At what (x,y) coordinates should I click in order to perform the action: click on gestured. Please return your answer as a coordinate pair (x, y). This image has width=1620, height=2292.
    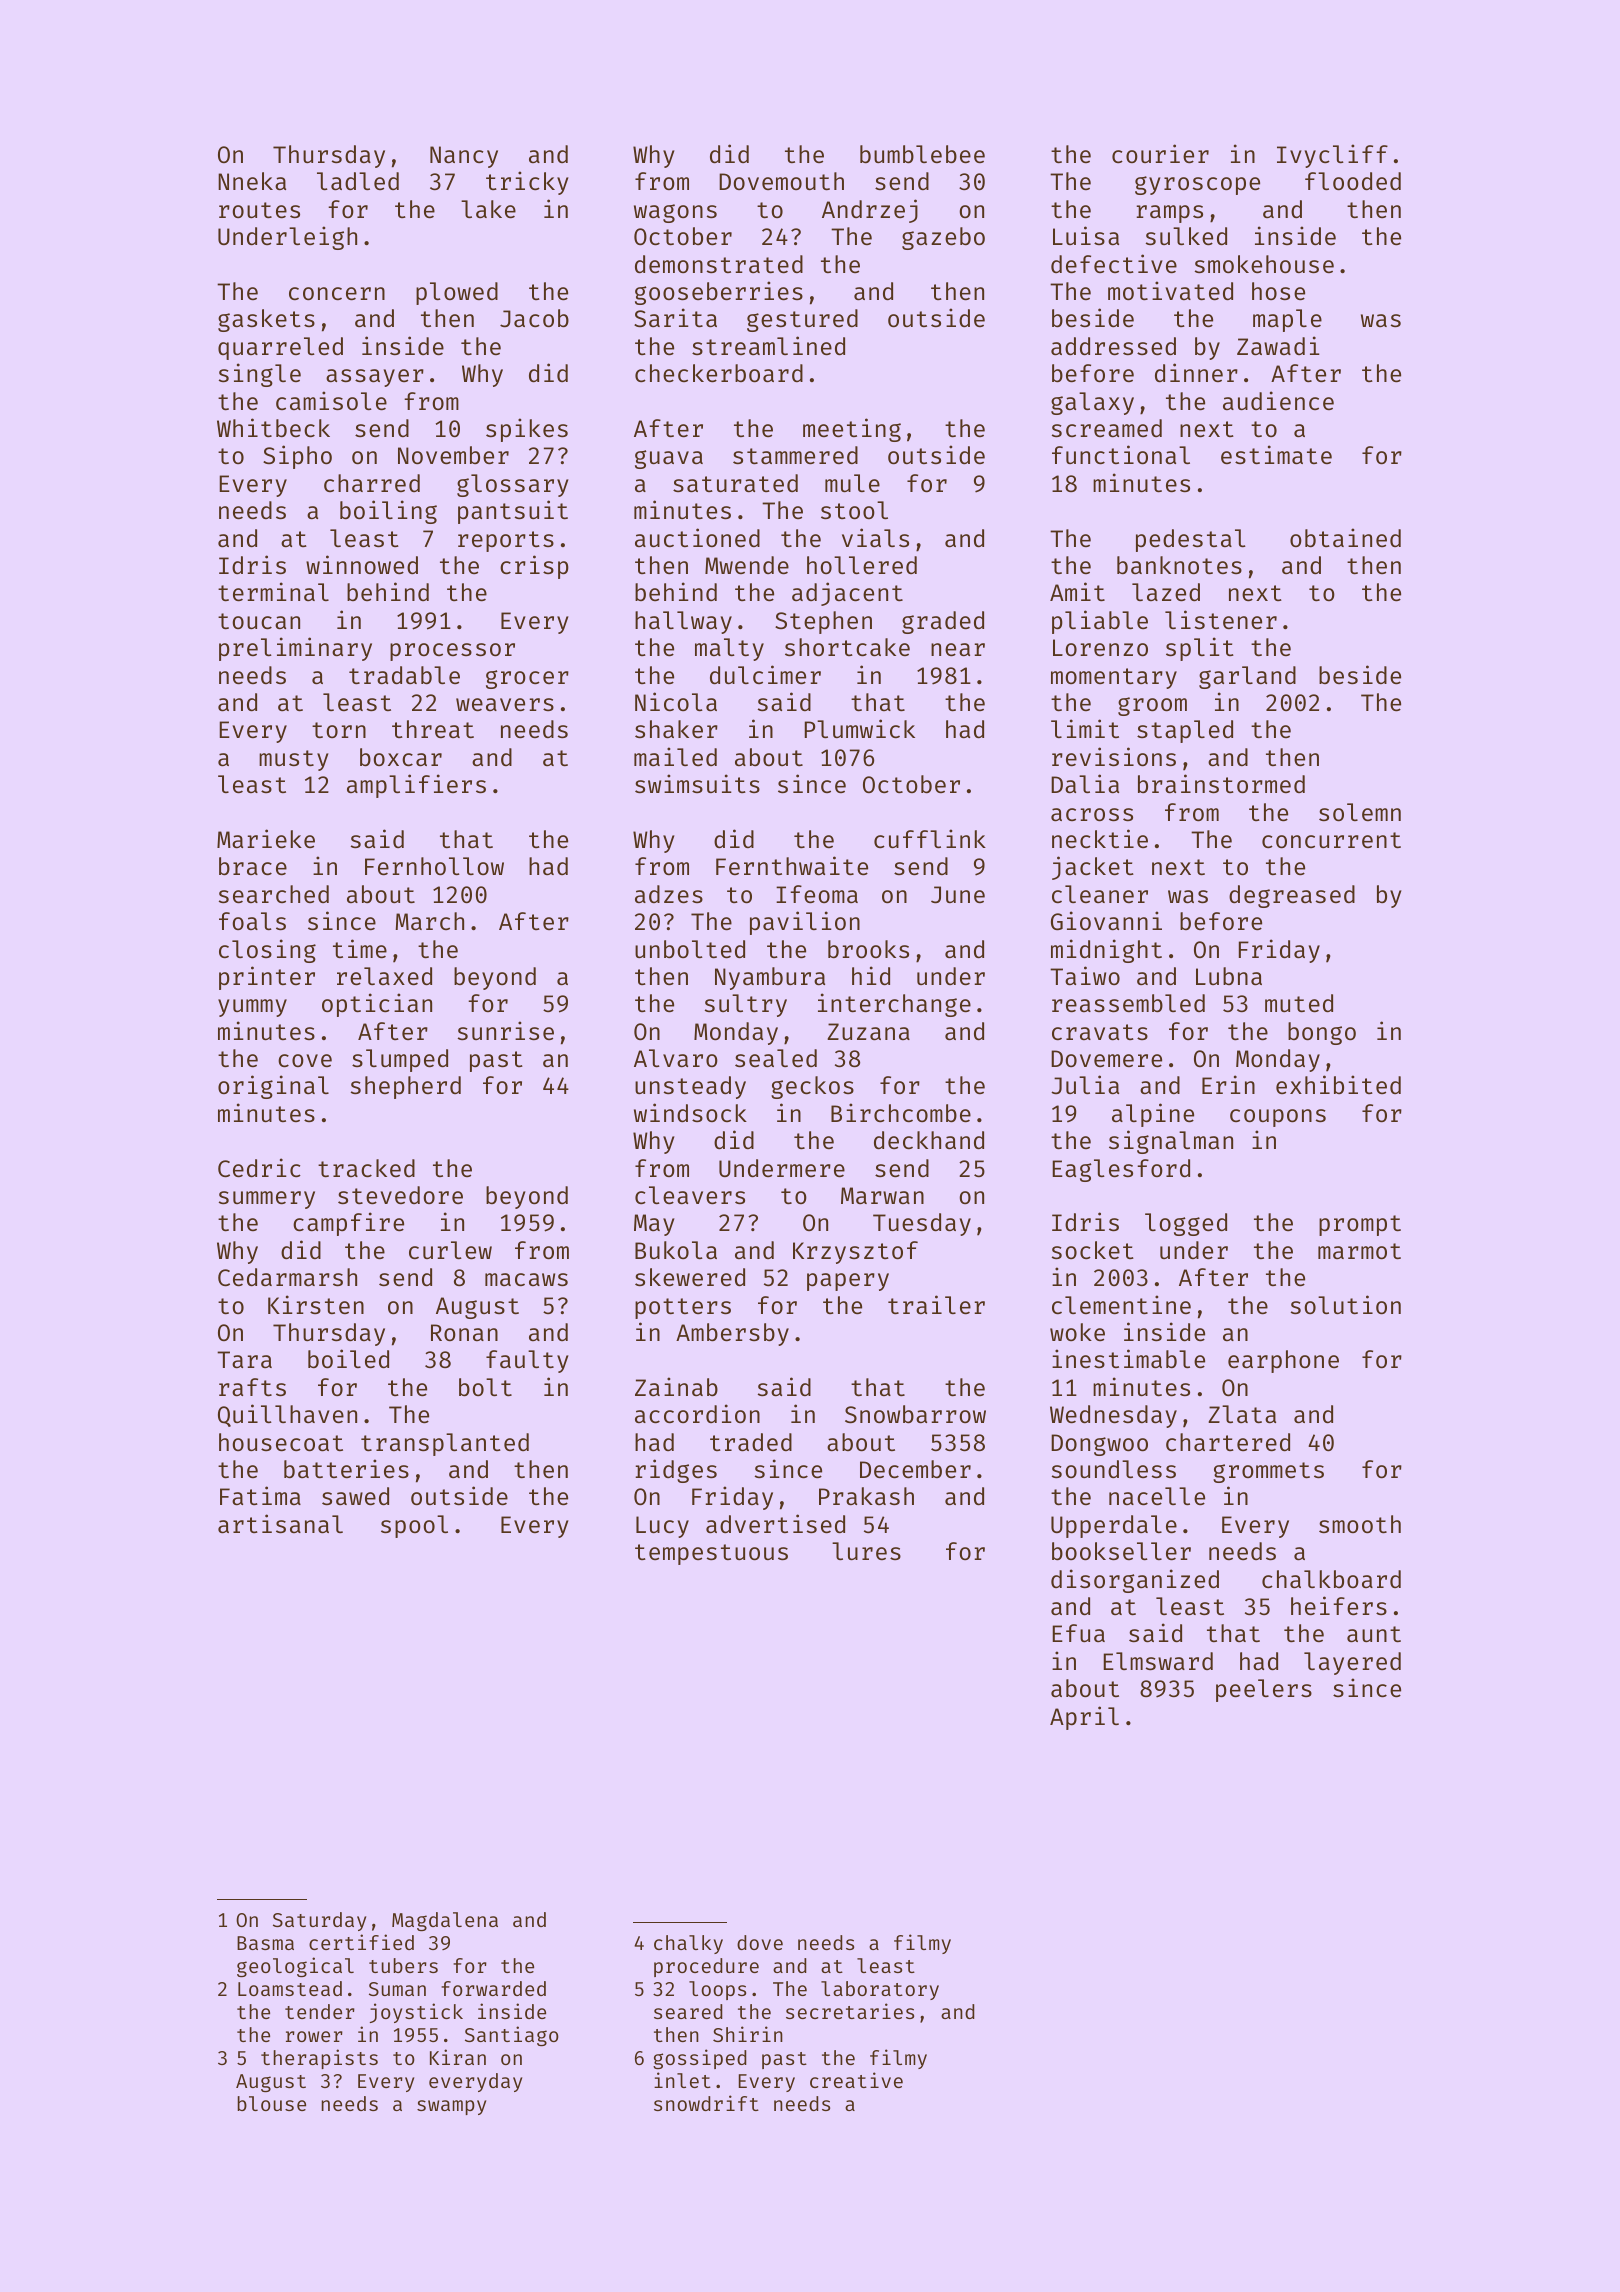
    Looking at the image, I should click on (802, 320).
